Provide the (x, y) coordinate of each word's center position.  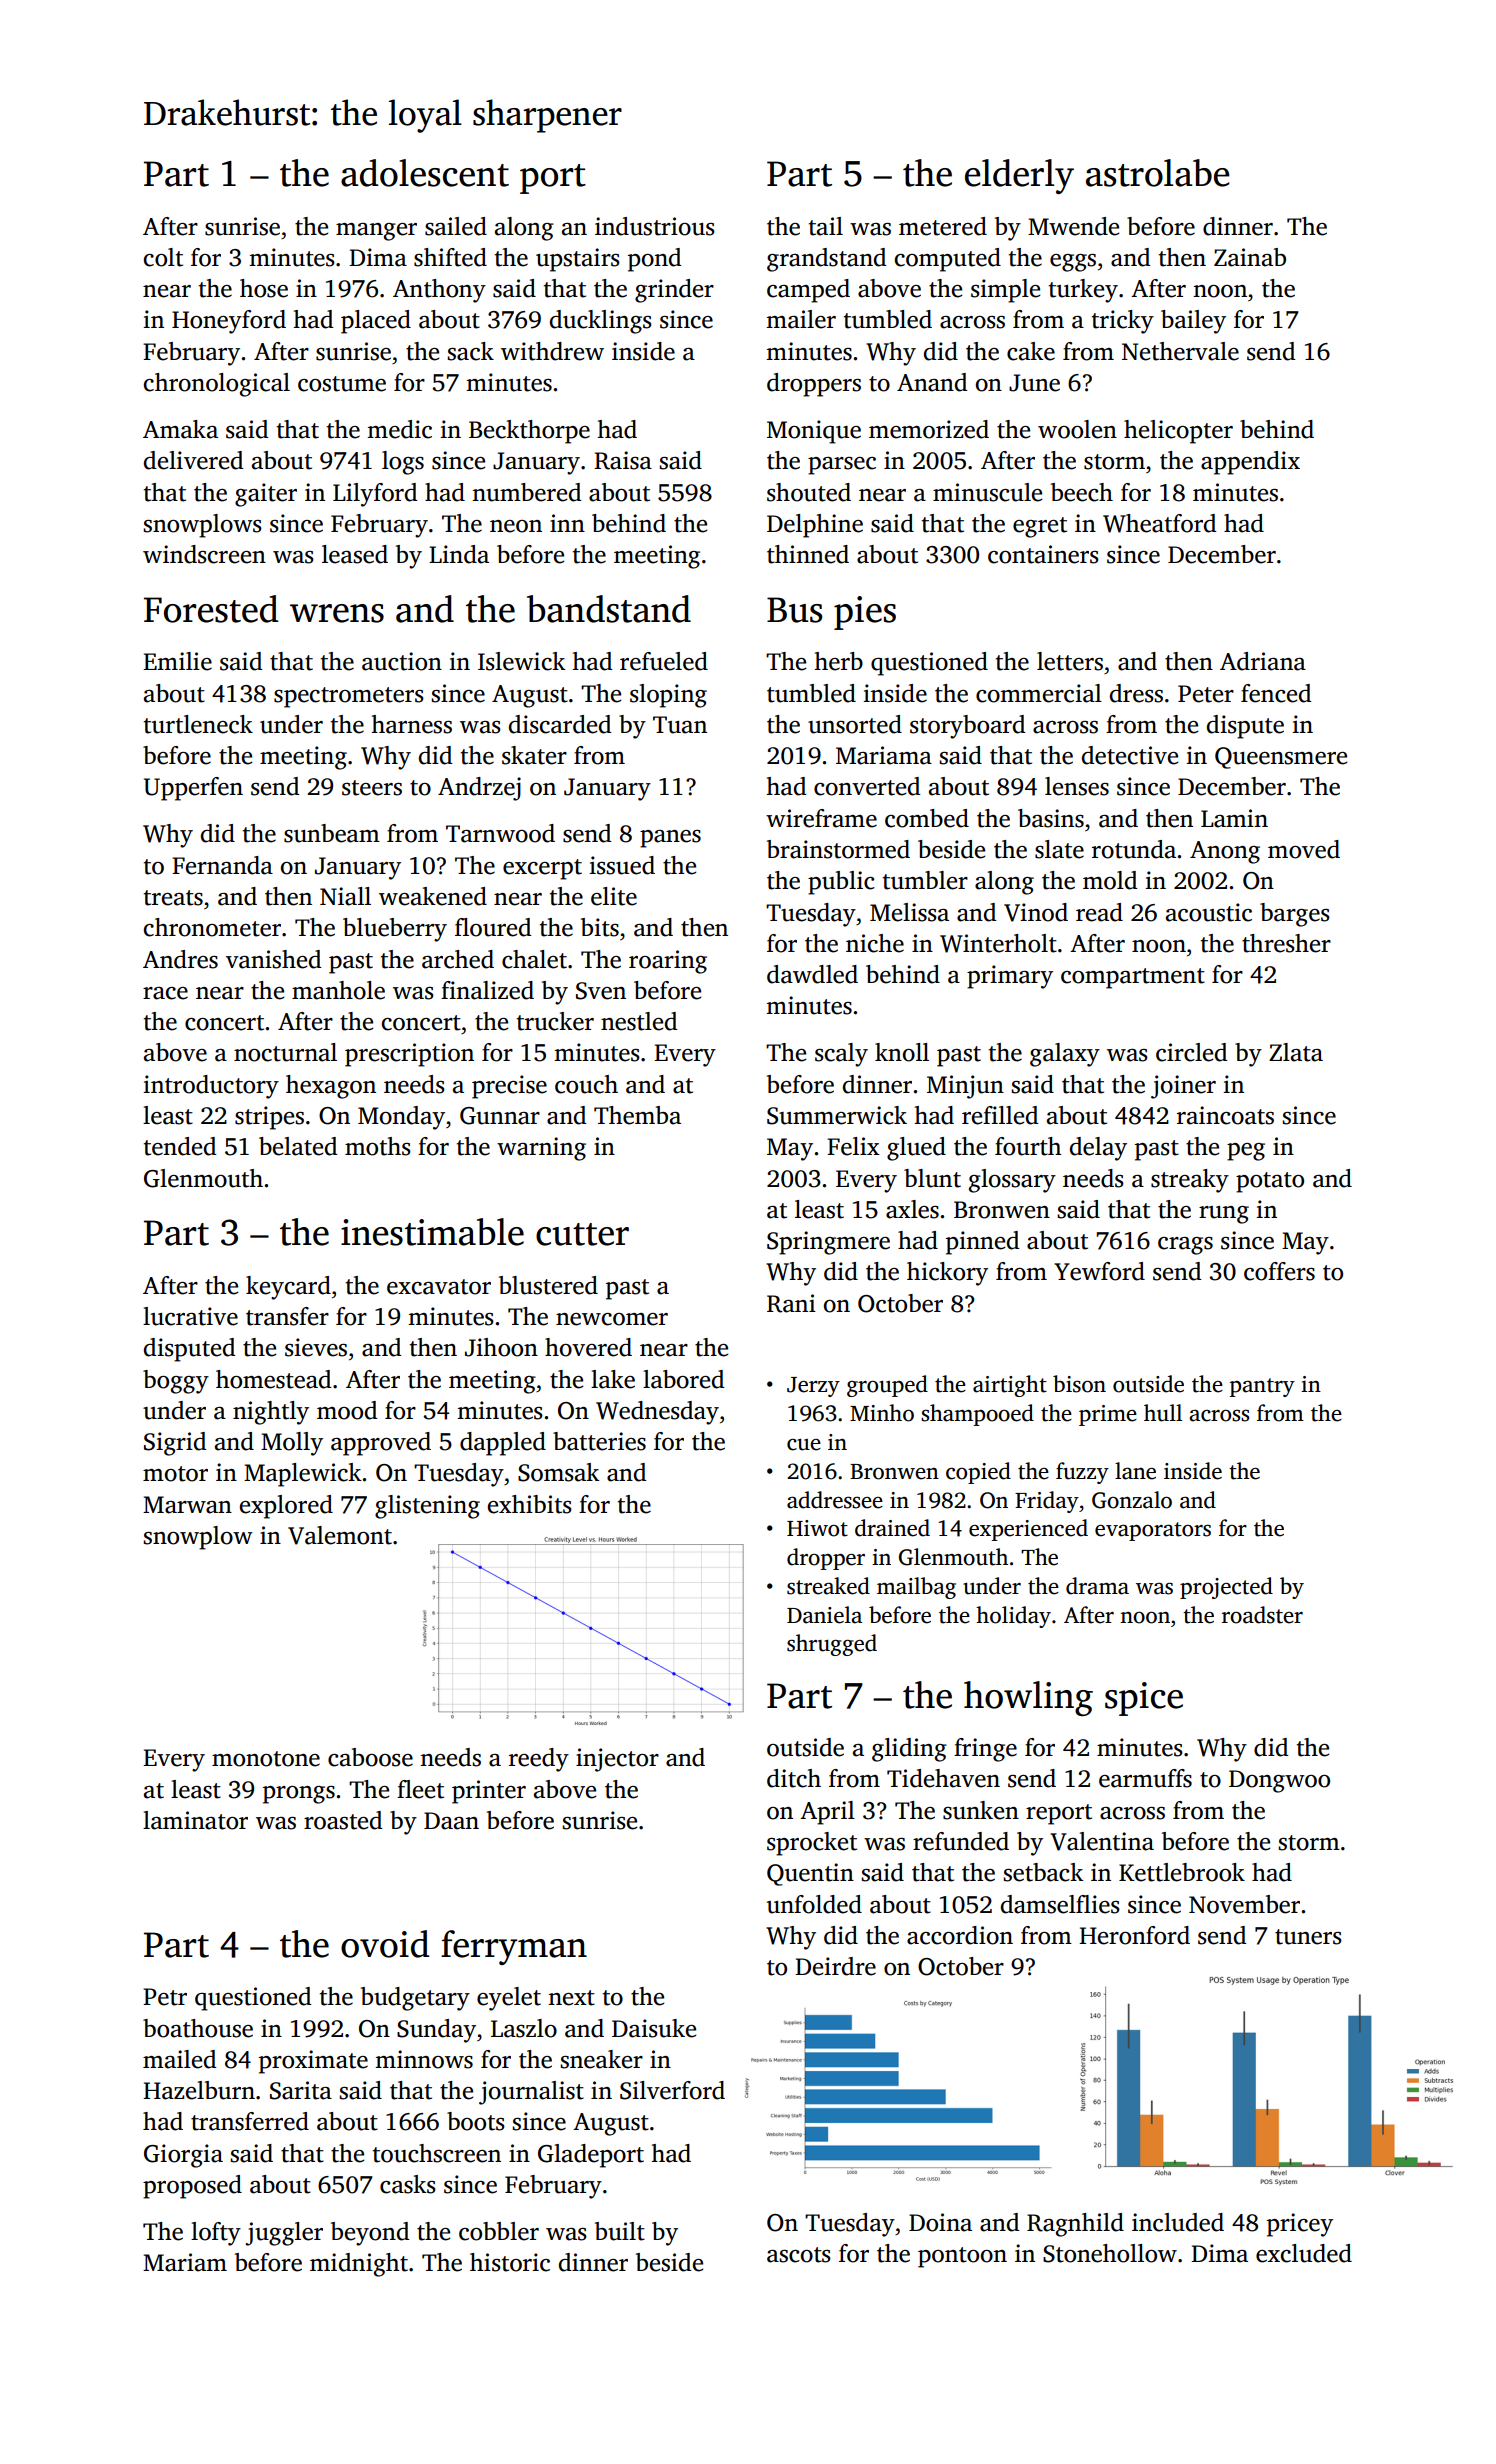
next (571, 1998)
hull (1163, 1413)
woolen (1077, 429)
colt (163, 257)
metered (943, 226)
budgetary (415, 1999)
